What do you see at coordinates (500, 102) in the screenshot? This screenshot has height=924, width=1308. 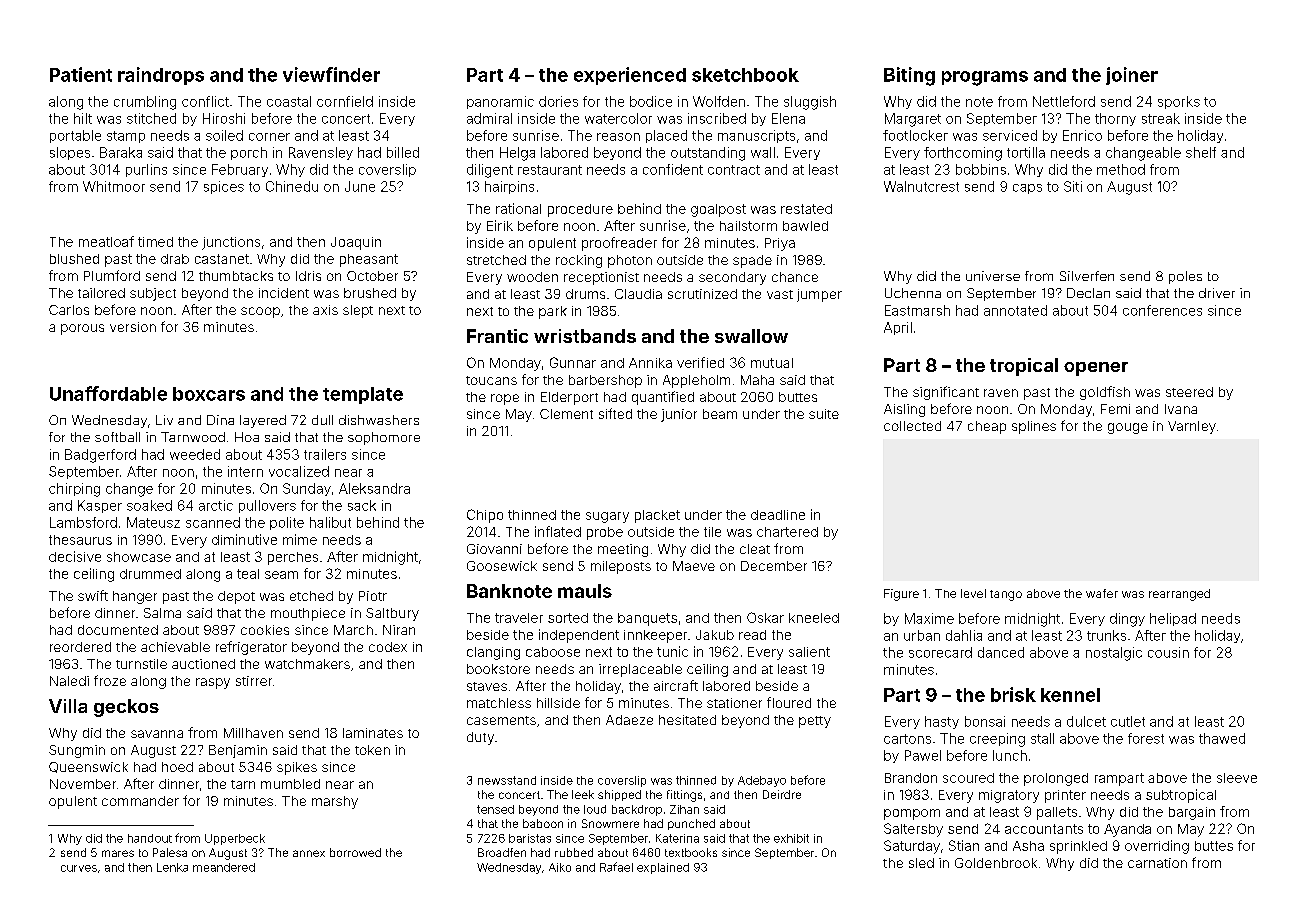 I see `panoramic` at bounding box center [500, 102].
